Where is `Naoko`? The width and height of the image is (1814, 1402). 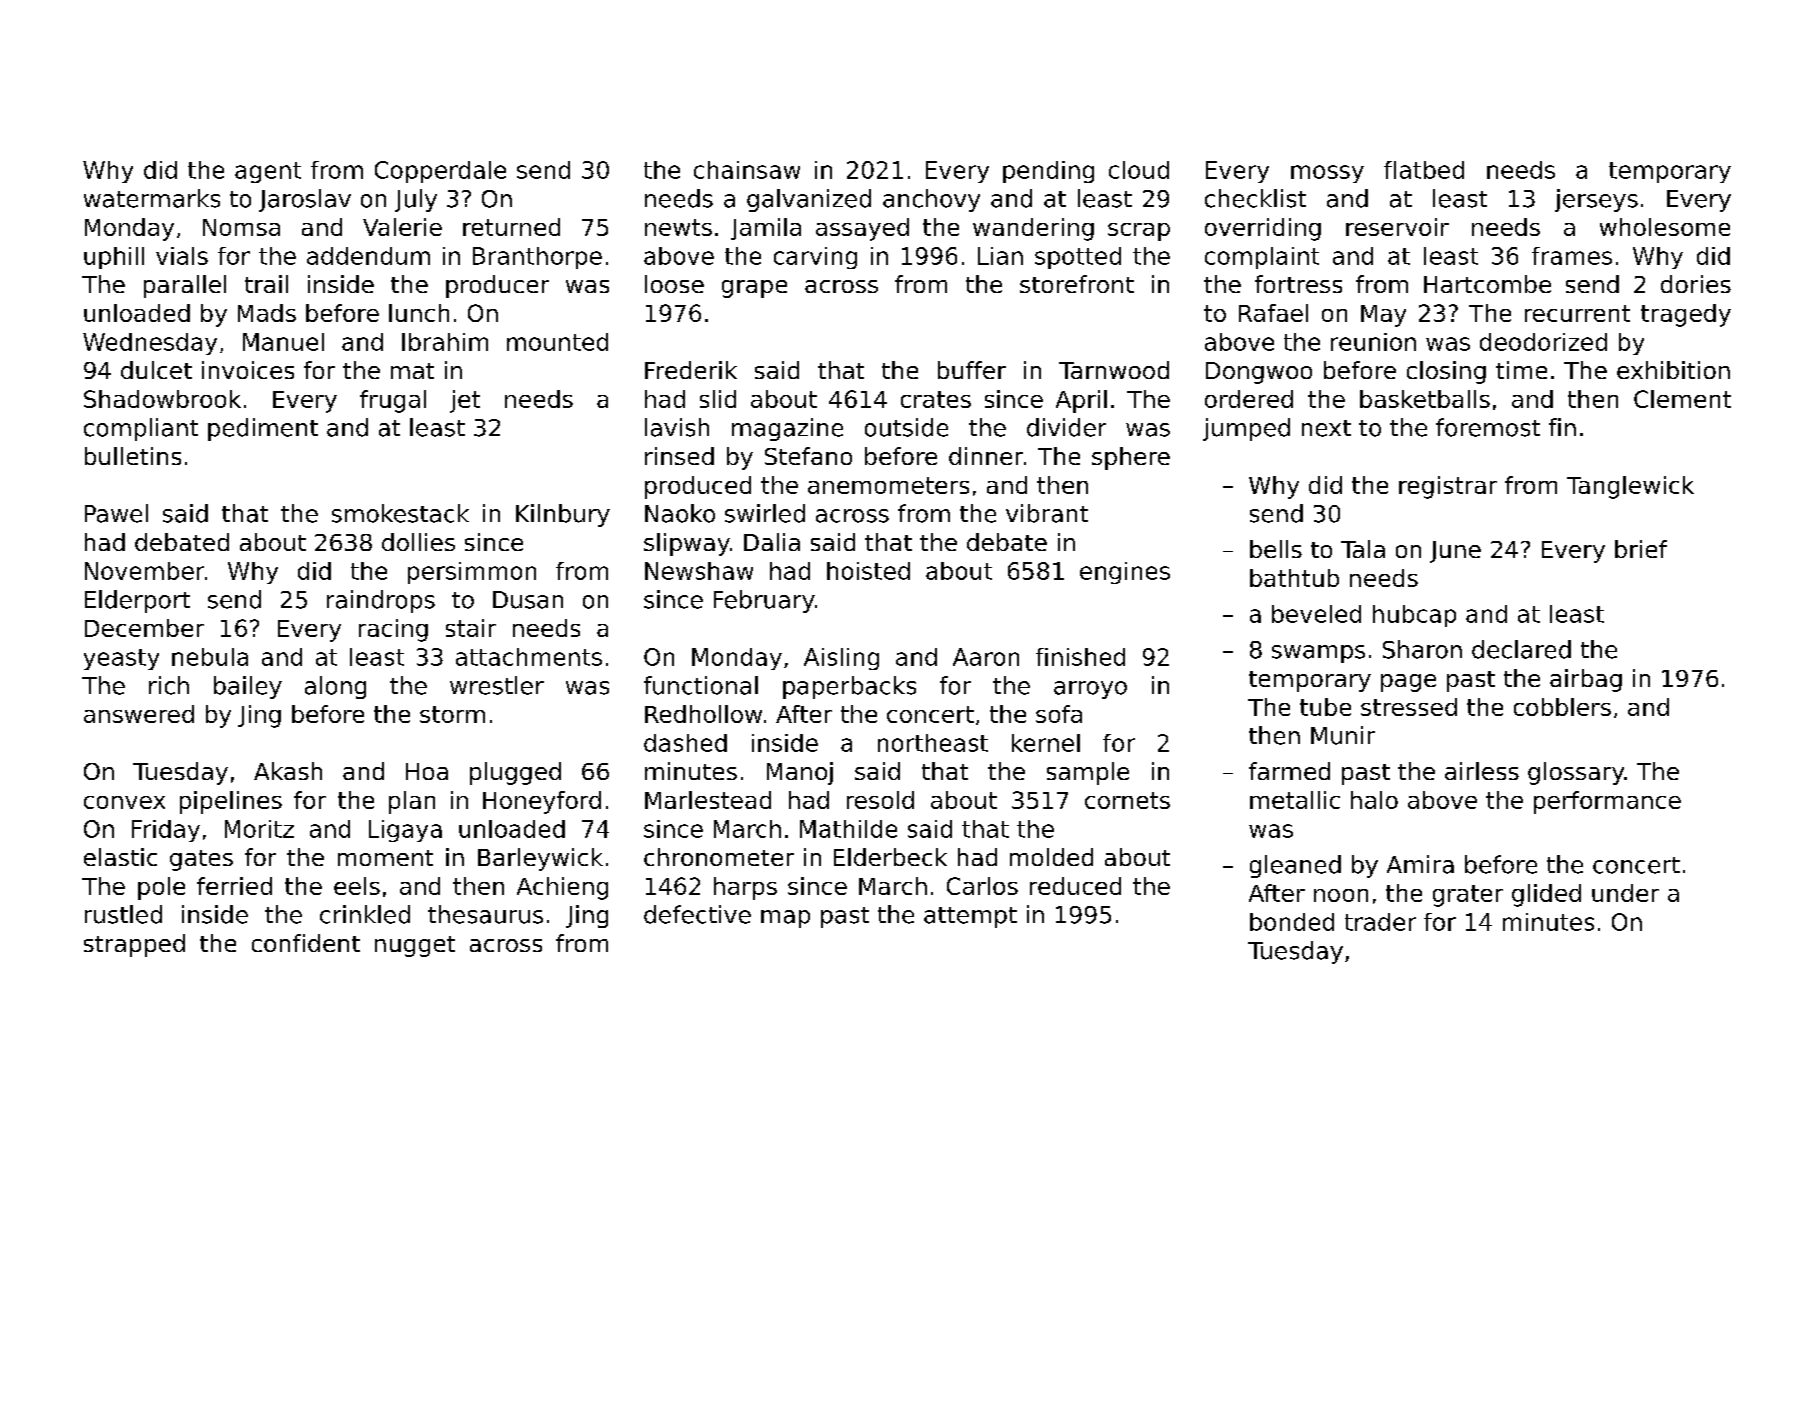
Naoko is located at coordinates (680, 513).
